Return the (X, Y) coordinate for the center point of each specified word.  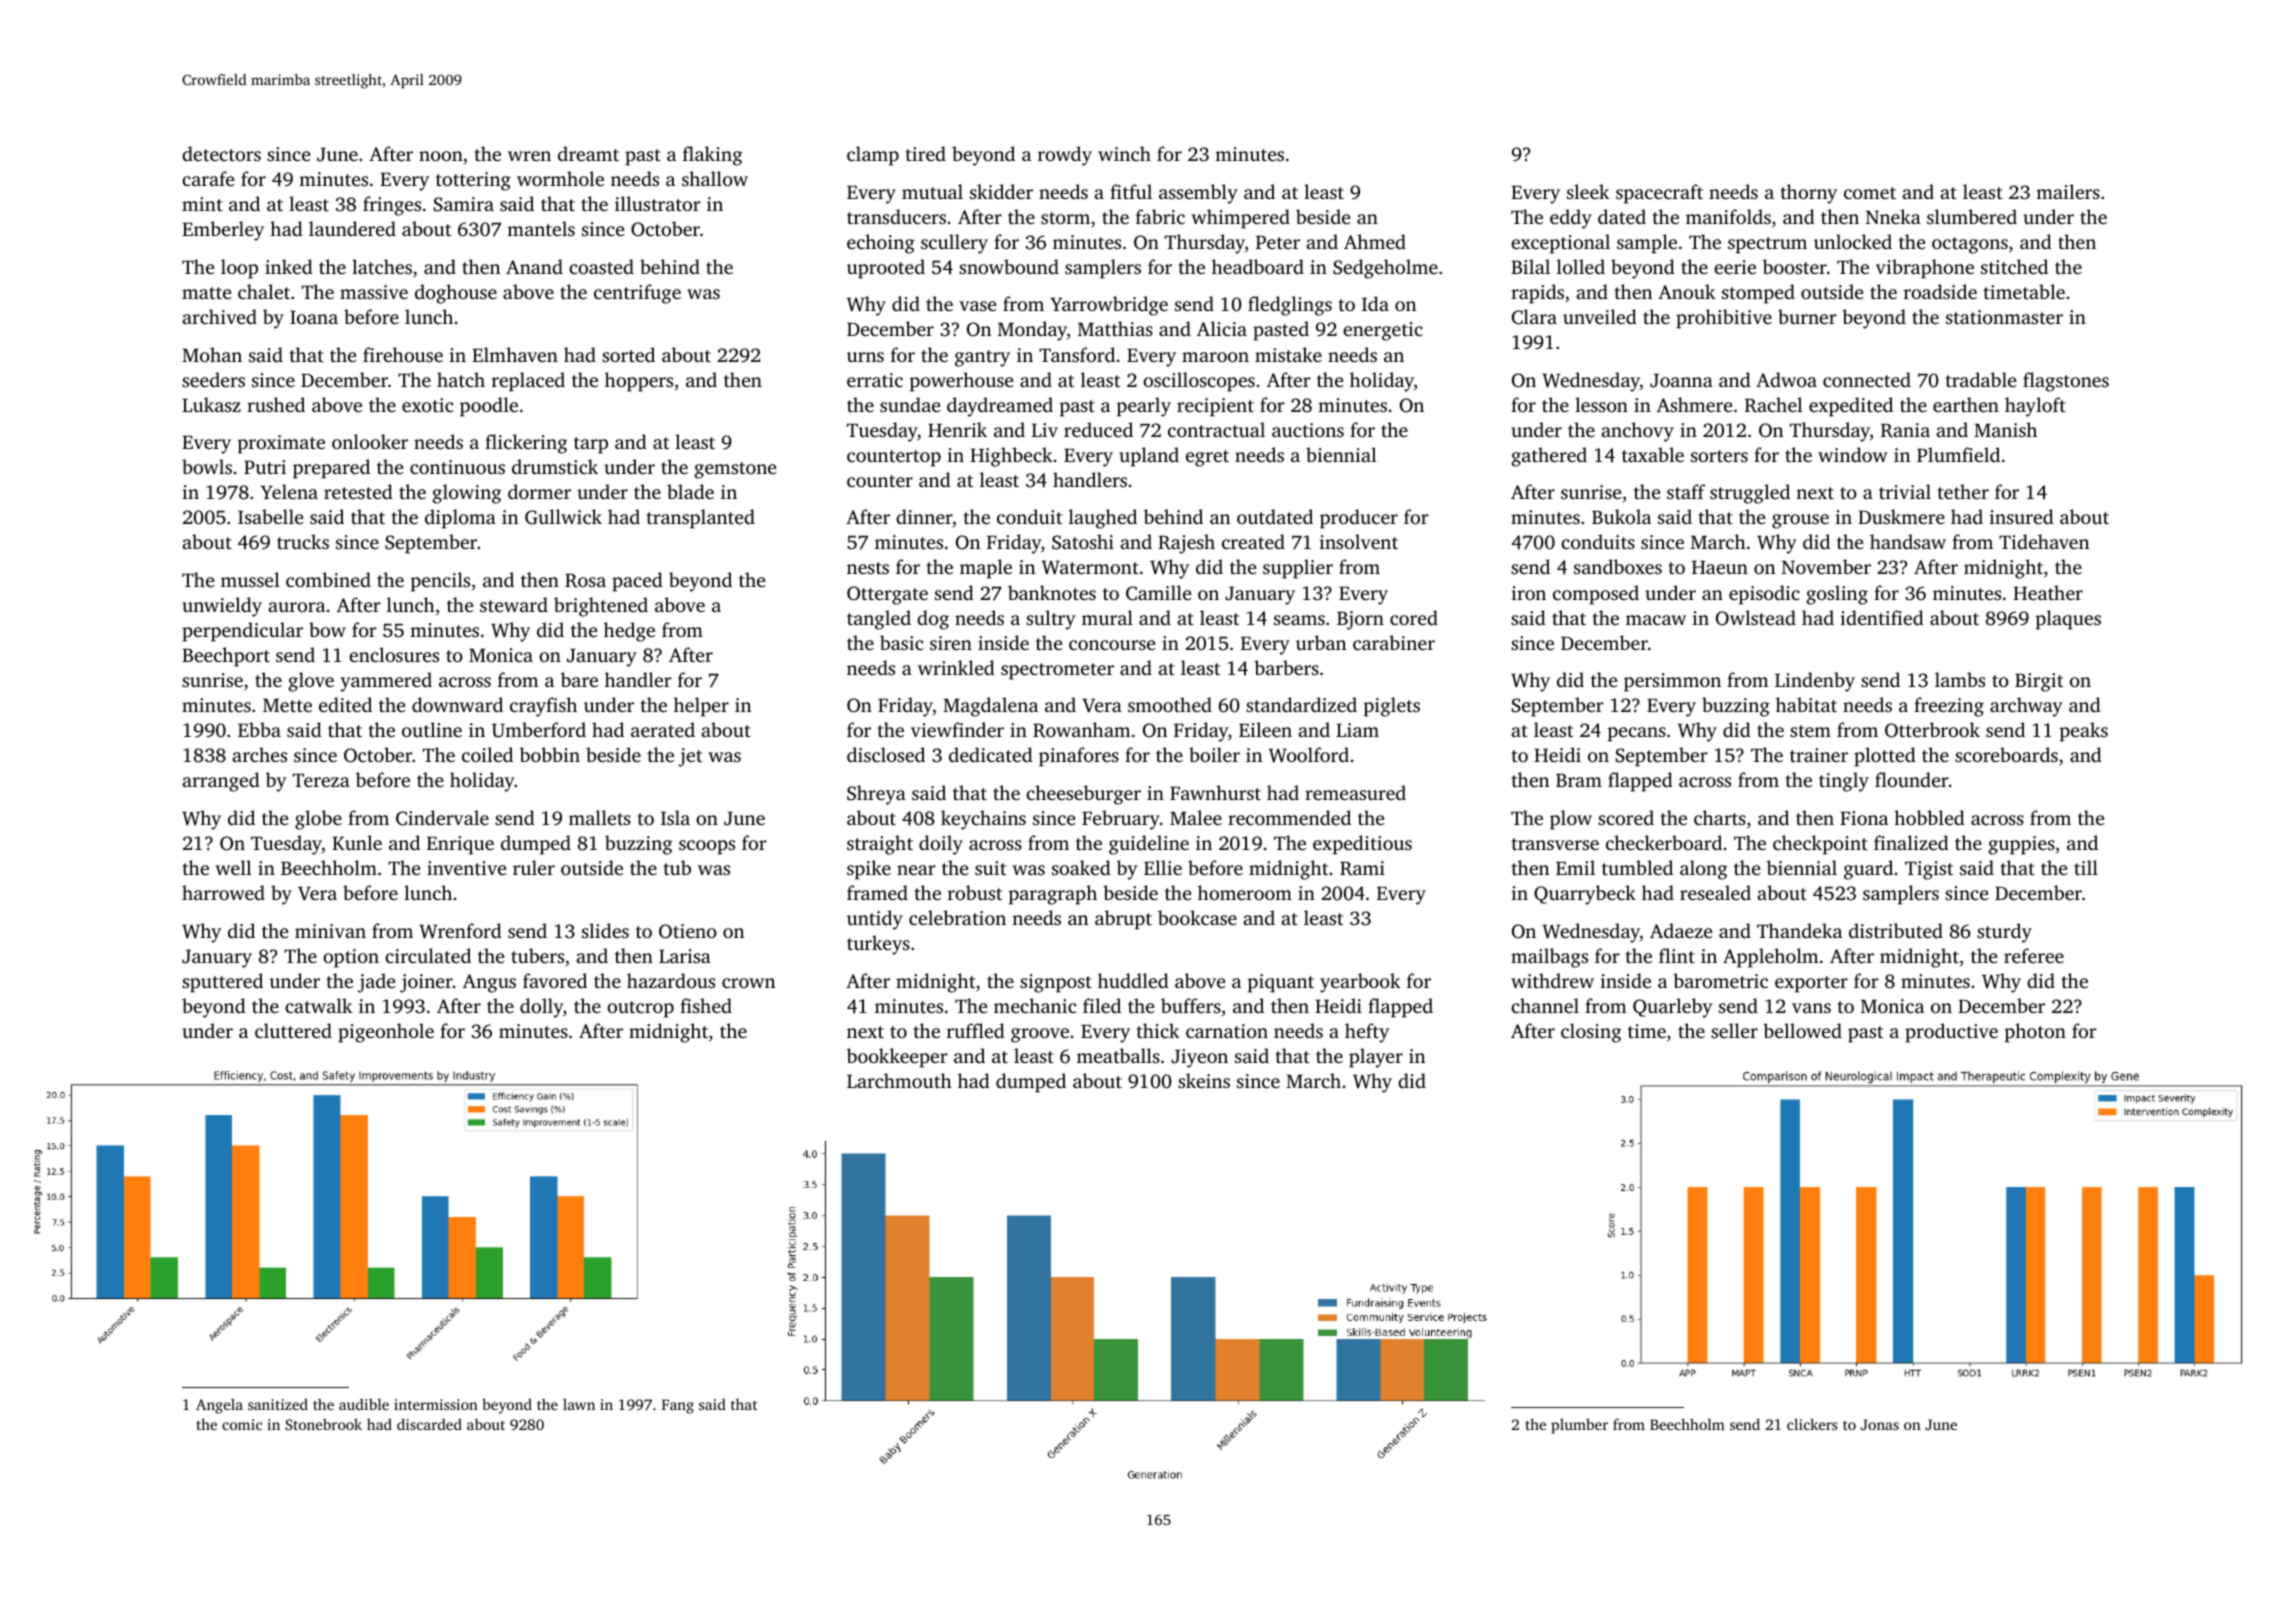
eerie (1735, 267)
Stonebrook (323, 1424)
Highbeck (1011, 457)
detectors (221, 153)
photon (2035, 1033)
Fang (678, 1406)
